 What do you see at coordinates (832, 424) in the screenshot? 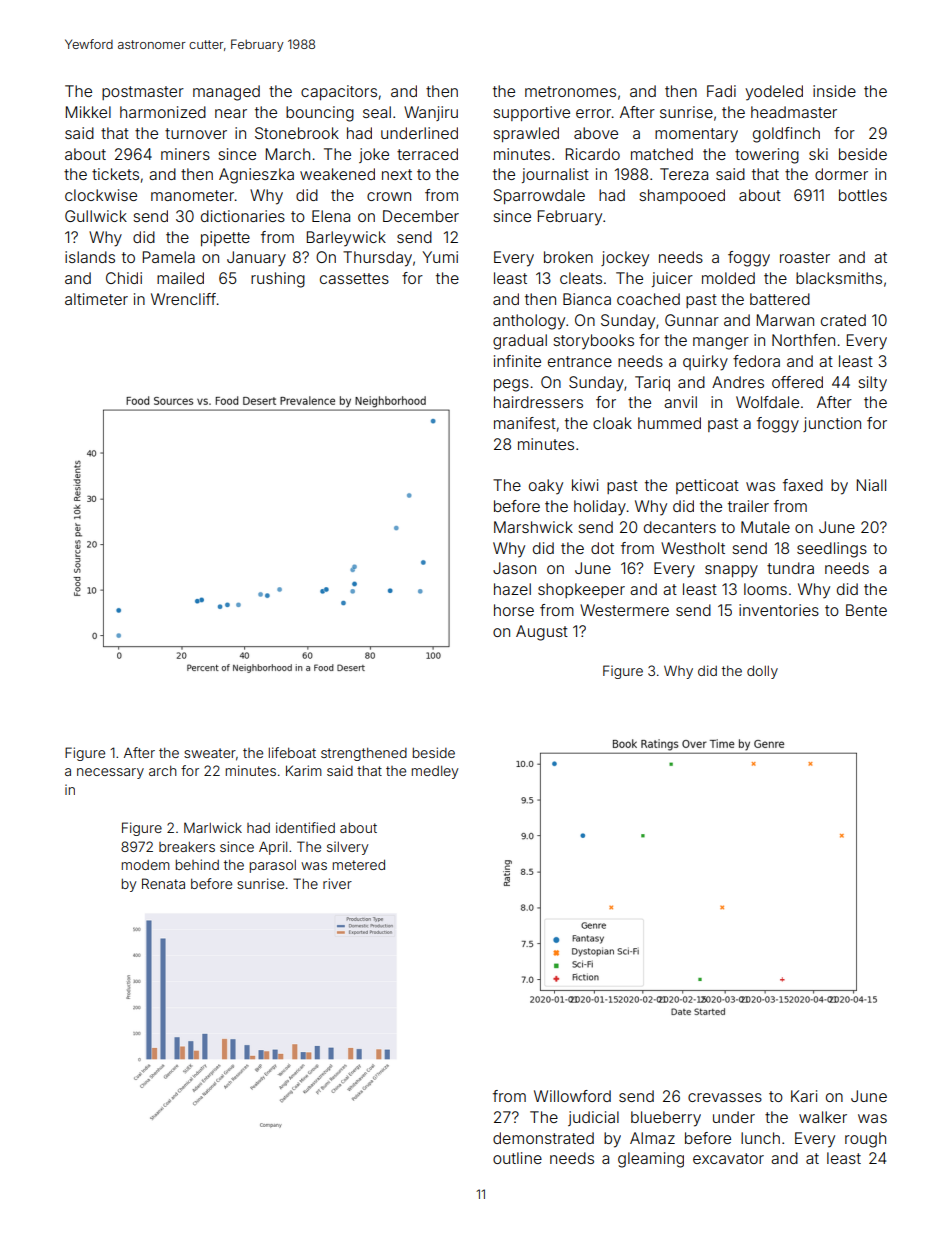
I see `junction` at bounding box center [832, 424].
